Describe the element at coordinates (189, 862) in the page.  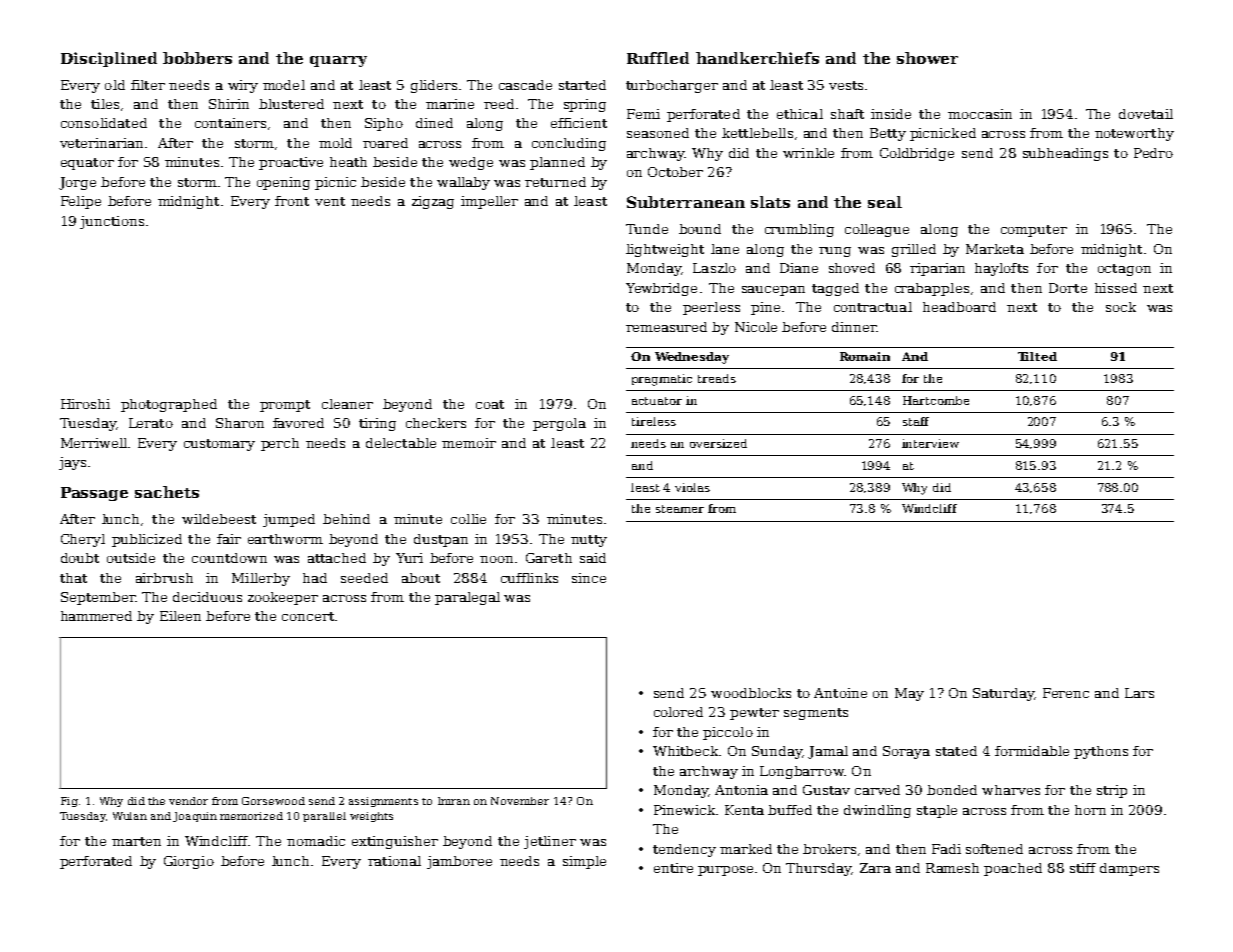
I see `Giorgio` at that location.
